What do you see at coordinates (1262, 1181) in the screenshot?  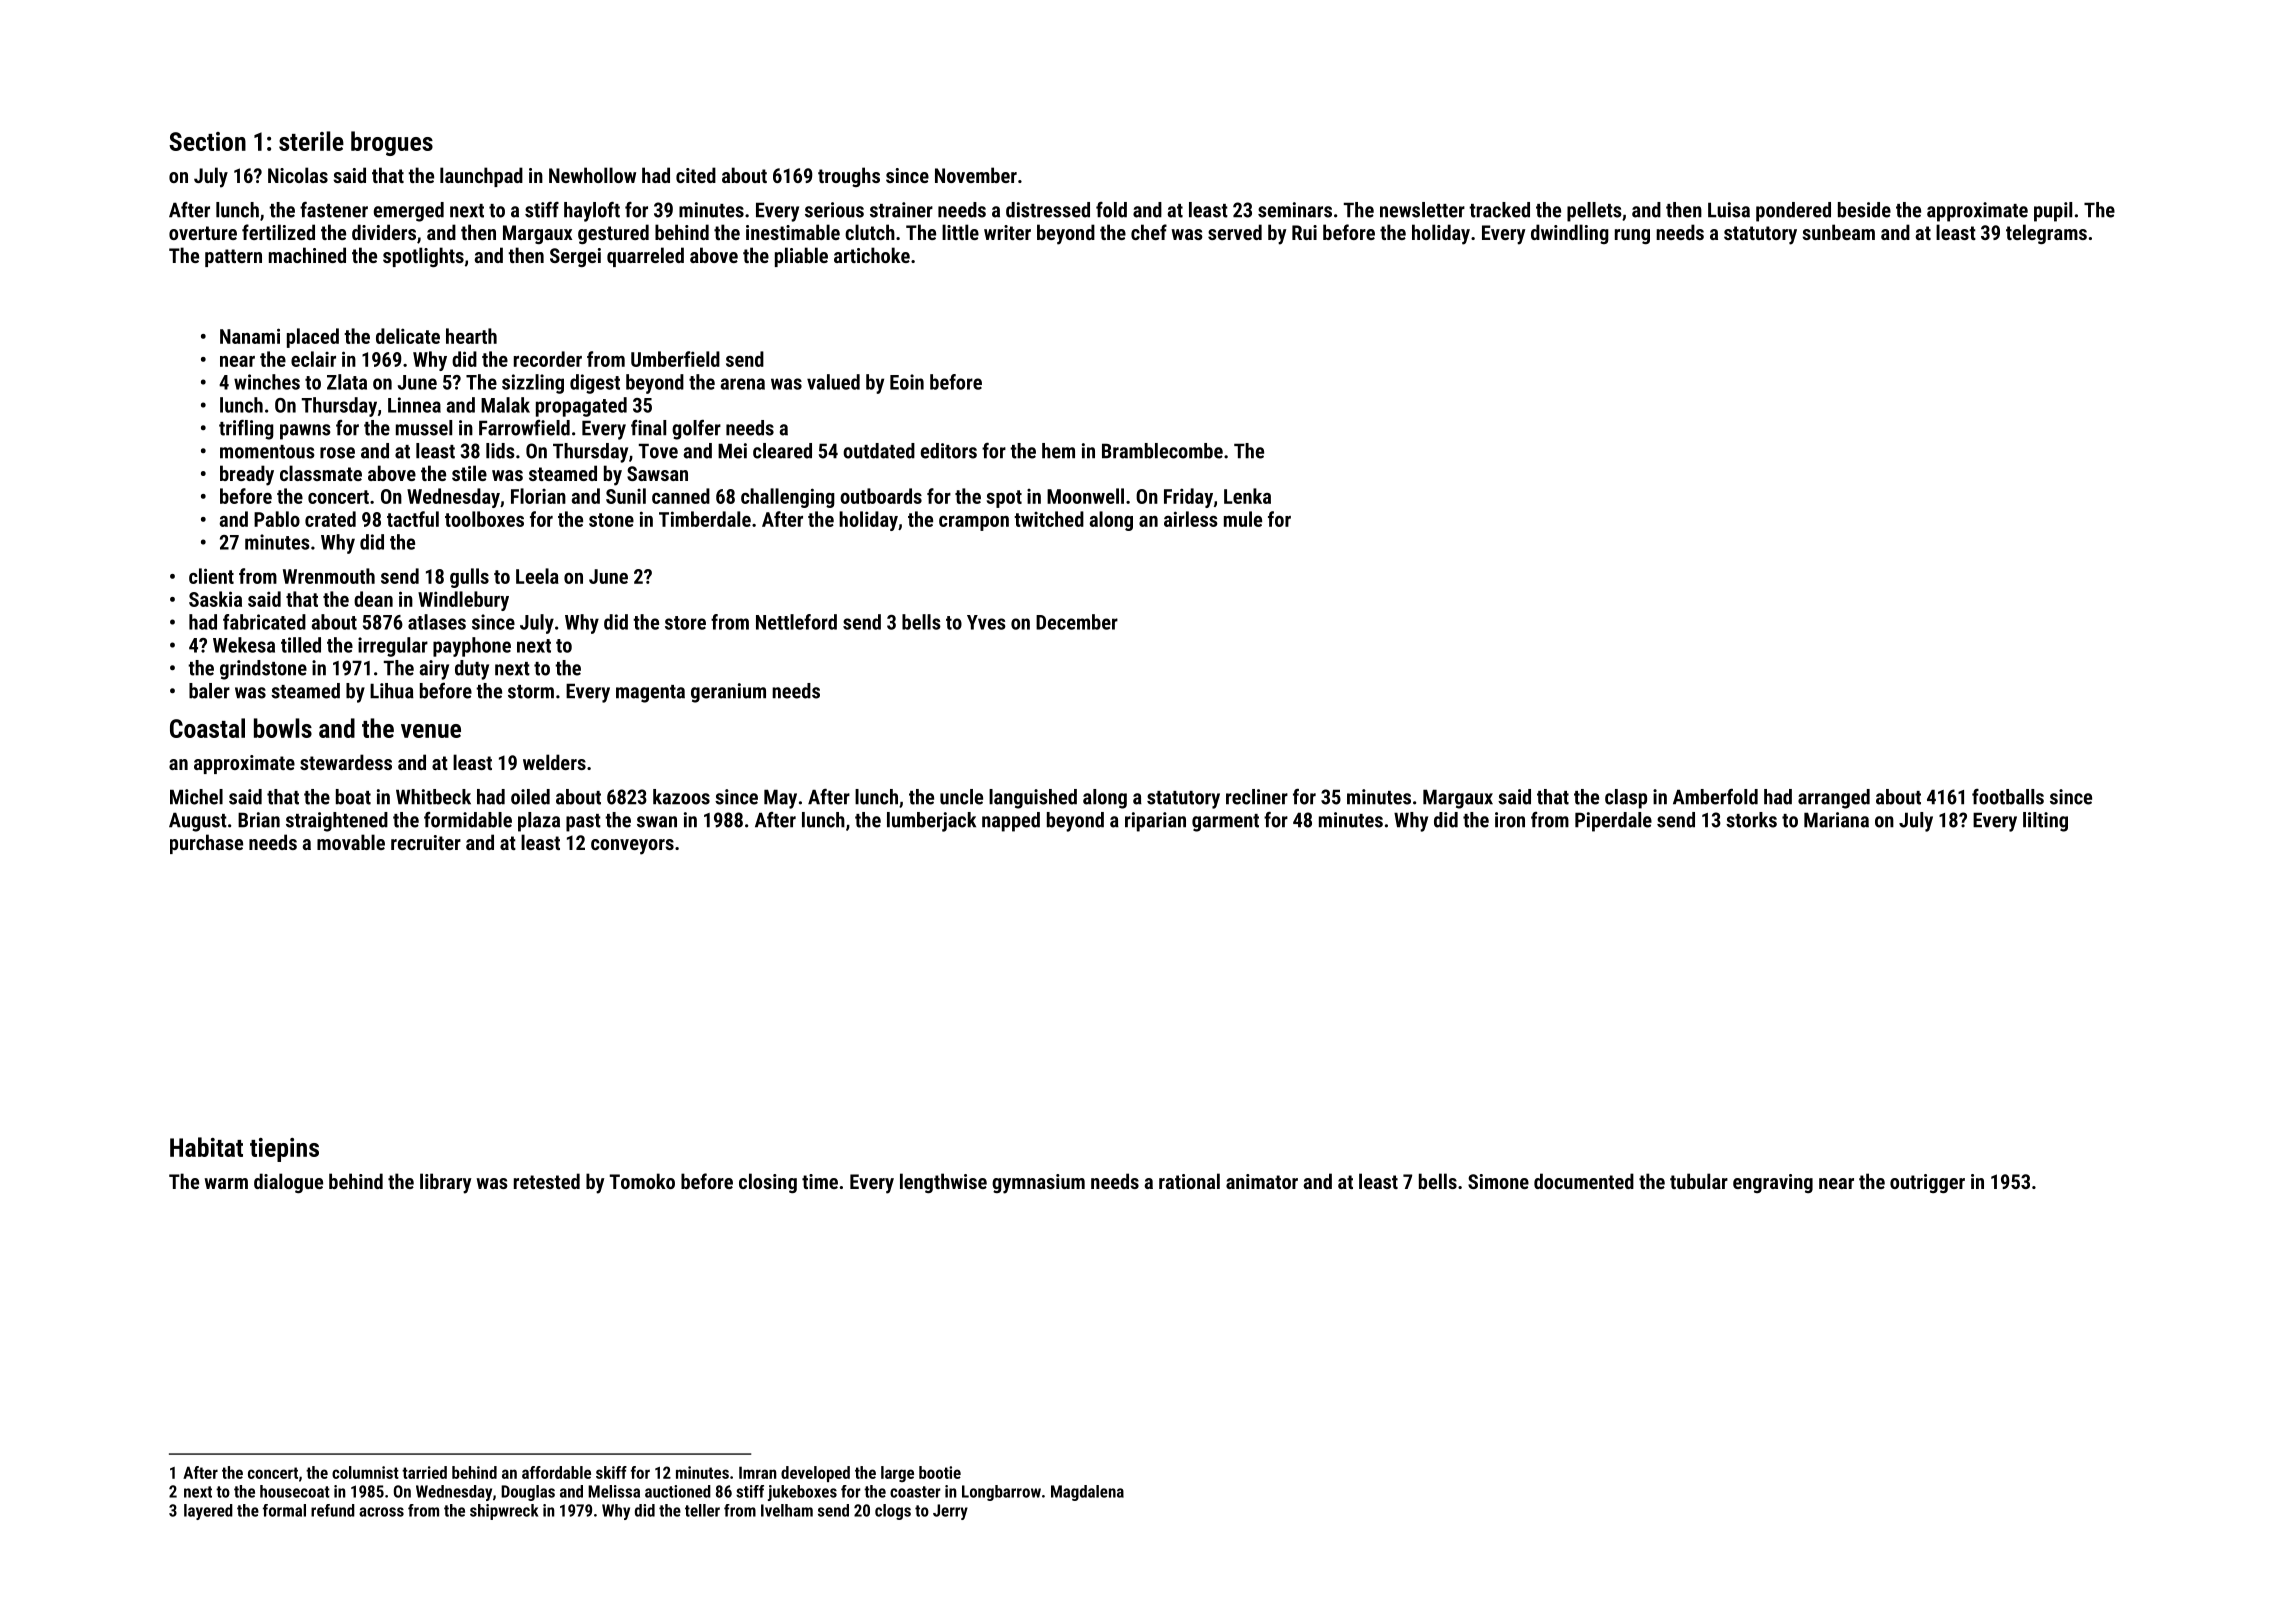 I see `animator` at bounding box center [1262, 1181].
